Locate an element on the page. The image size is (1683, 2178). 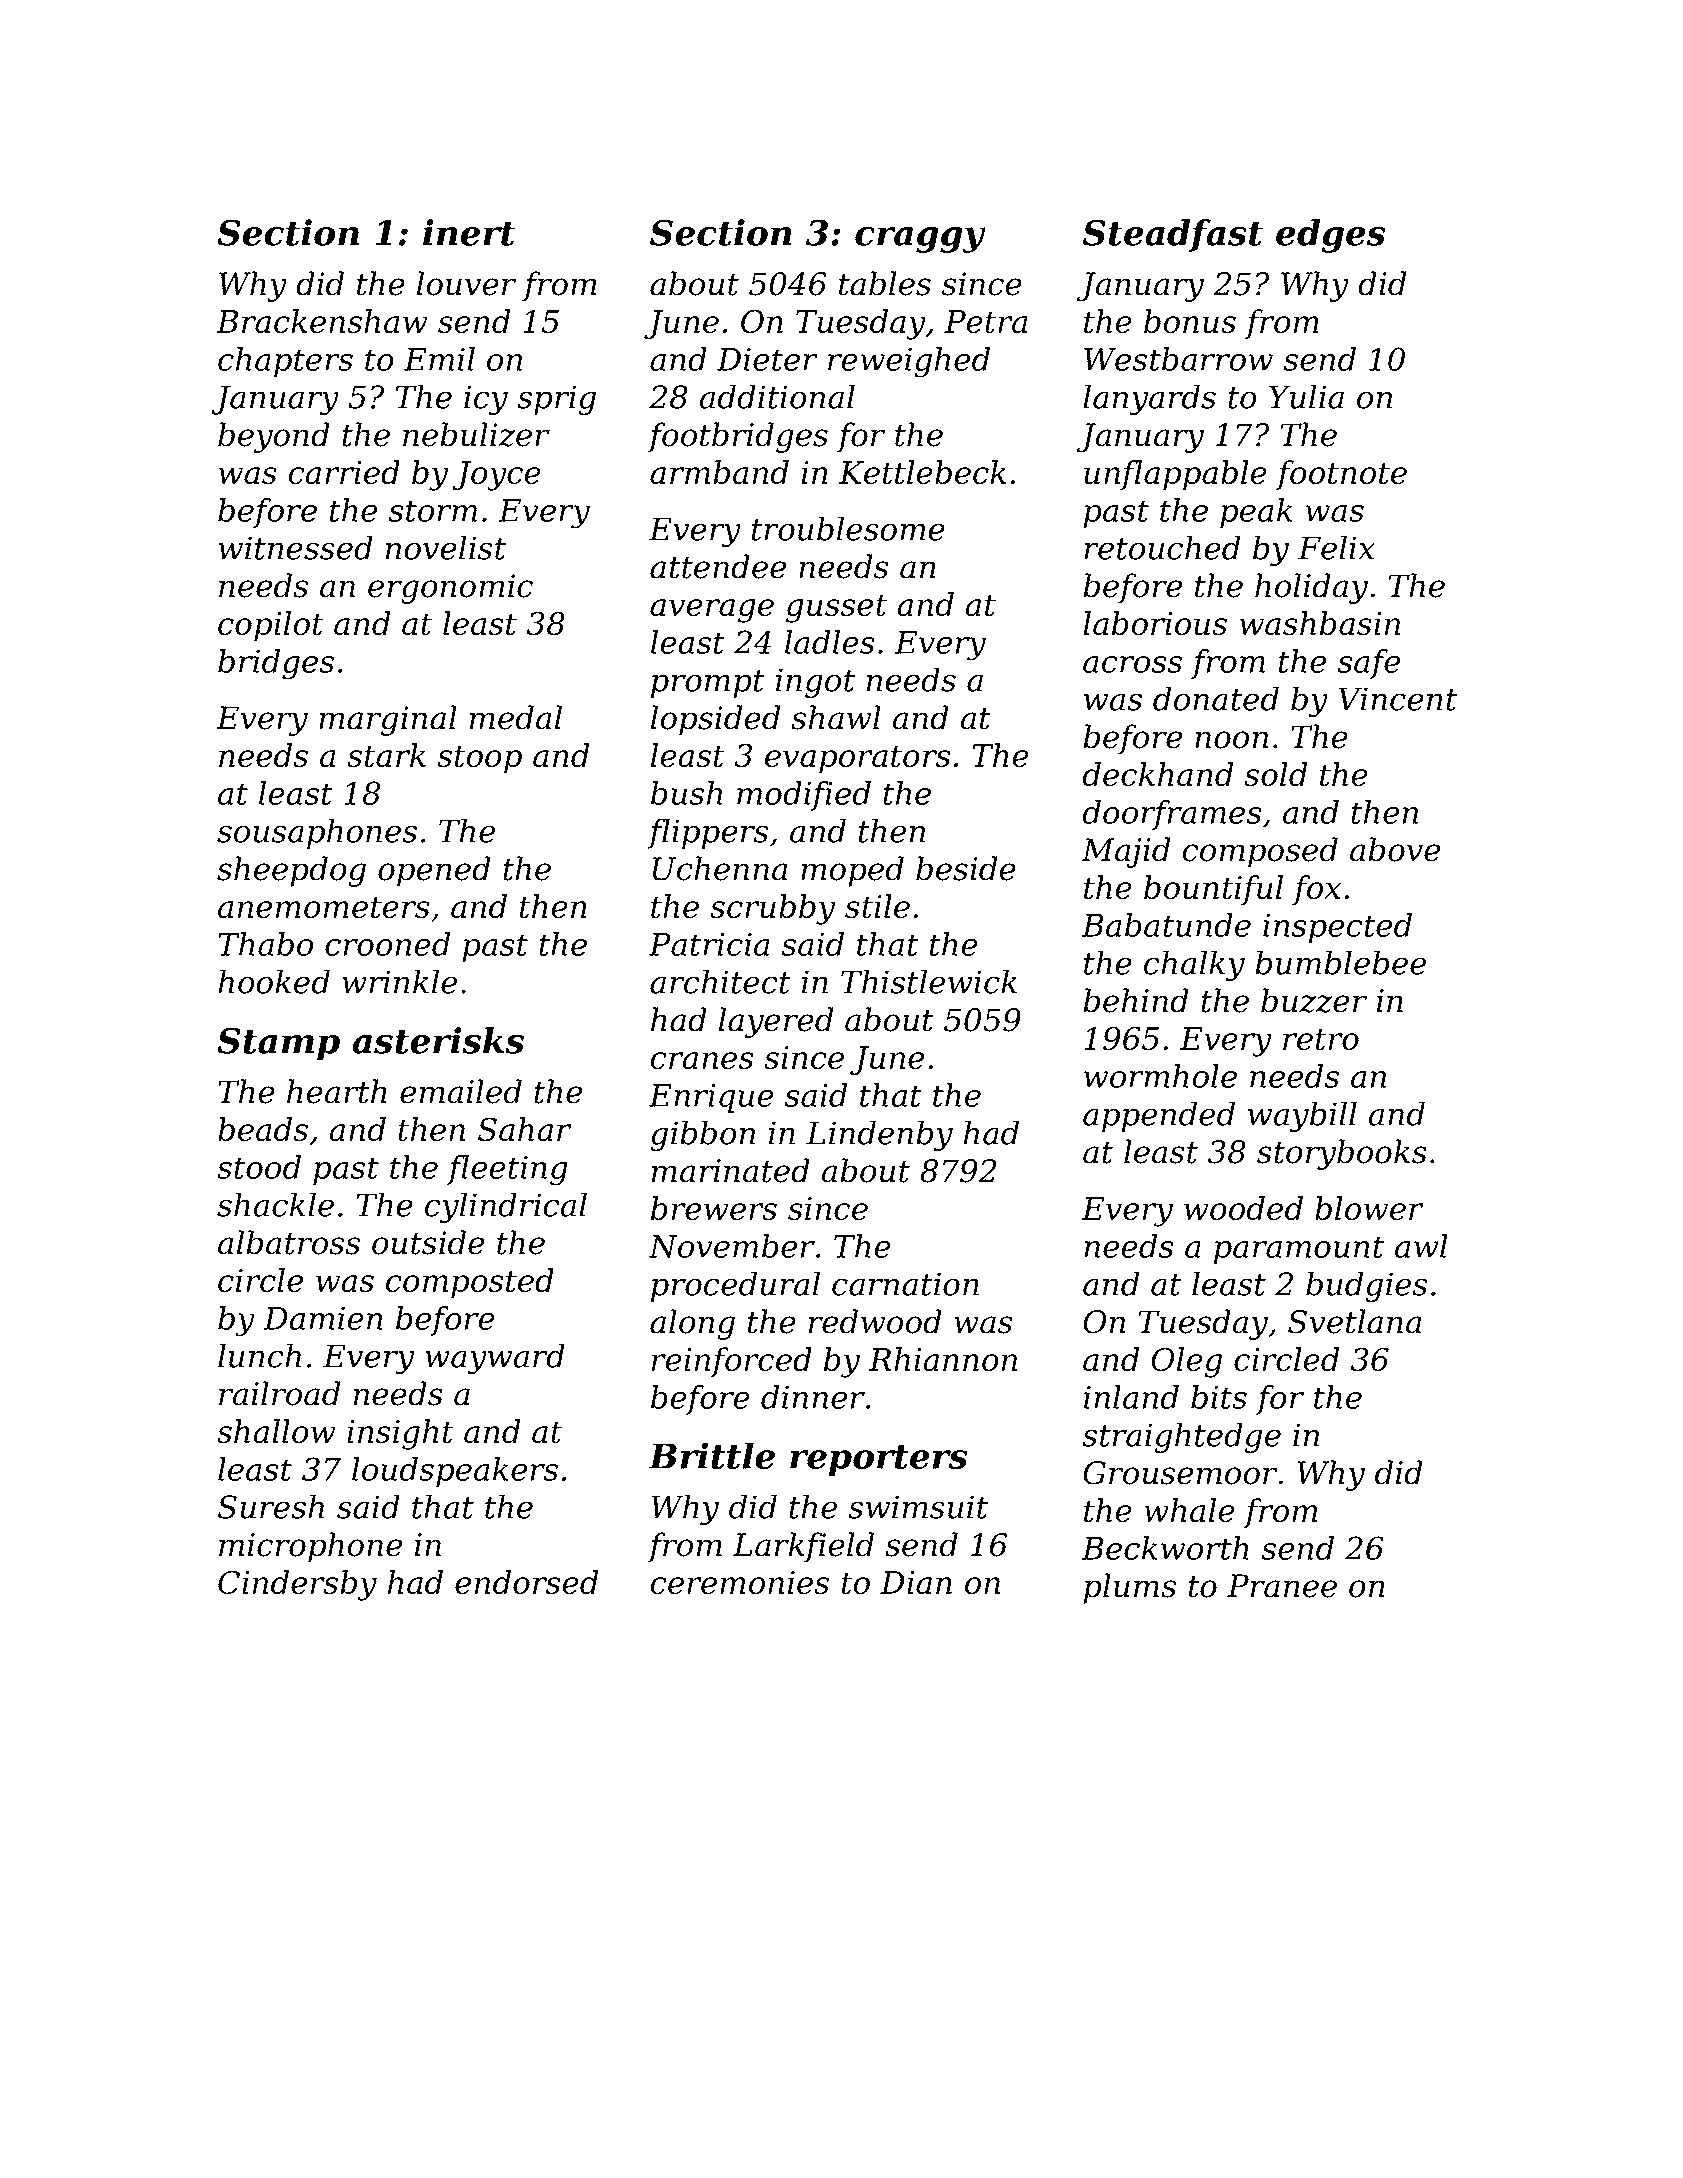
inert is located at coordinates (469, 232).
